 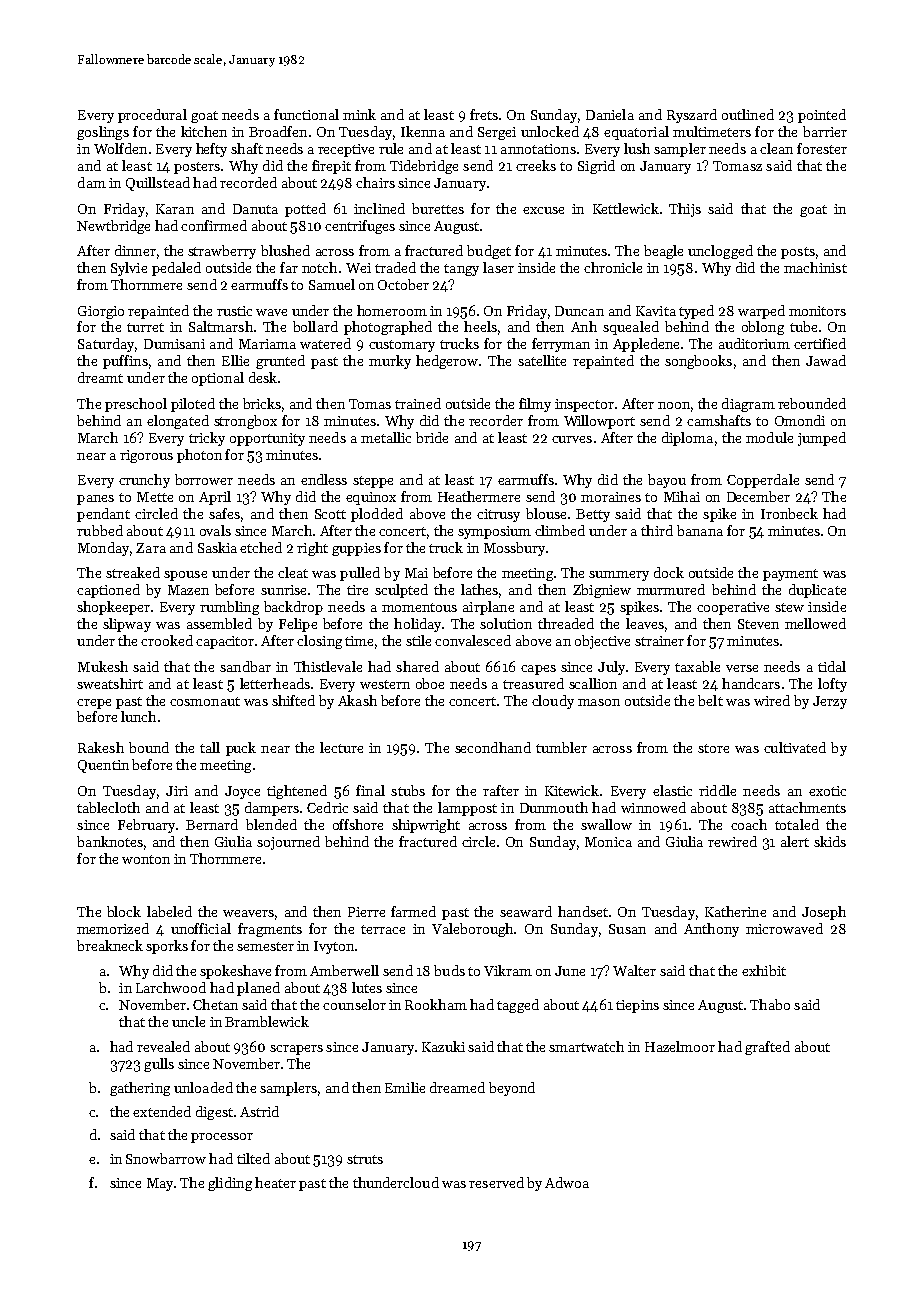 I want to click on terrace, so click(x=383, y=929).
